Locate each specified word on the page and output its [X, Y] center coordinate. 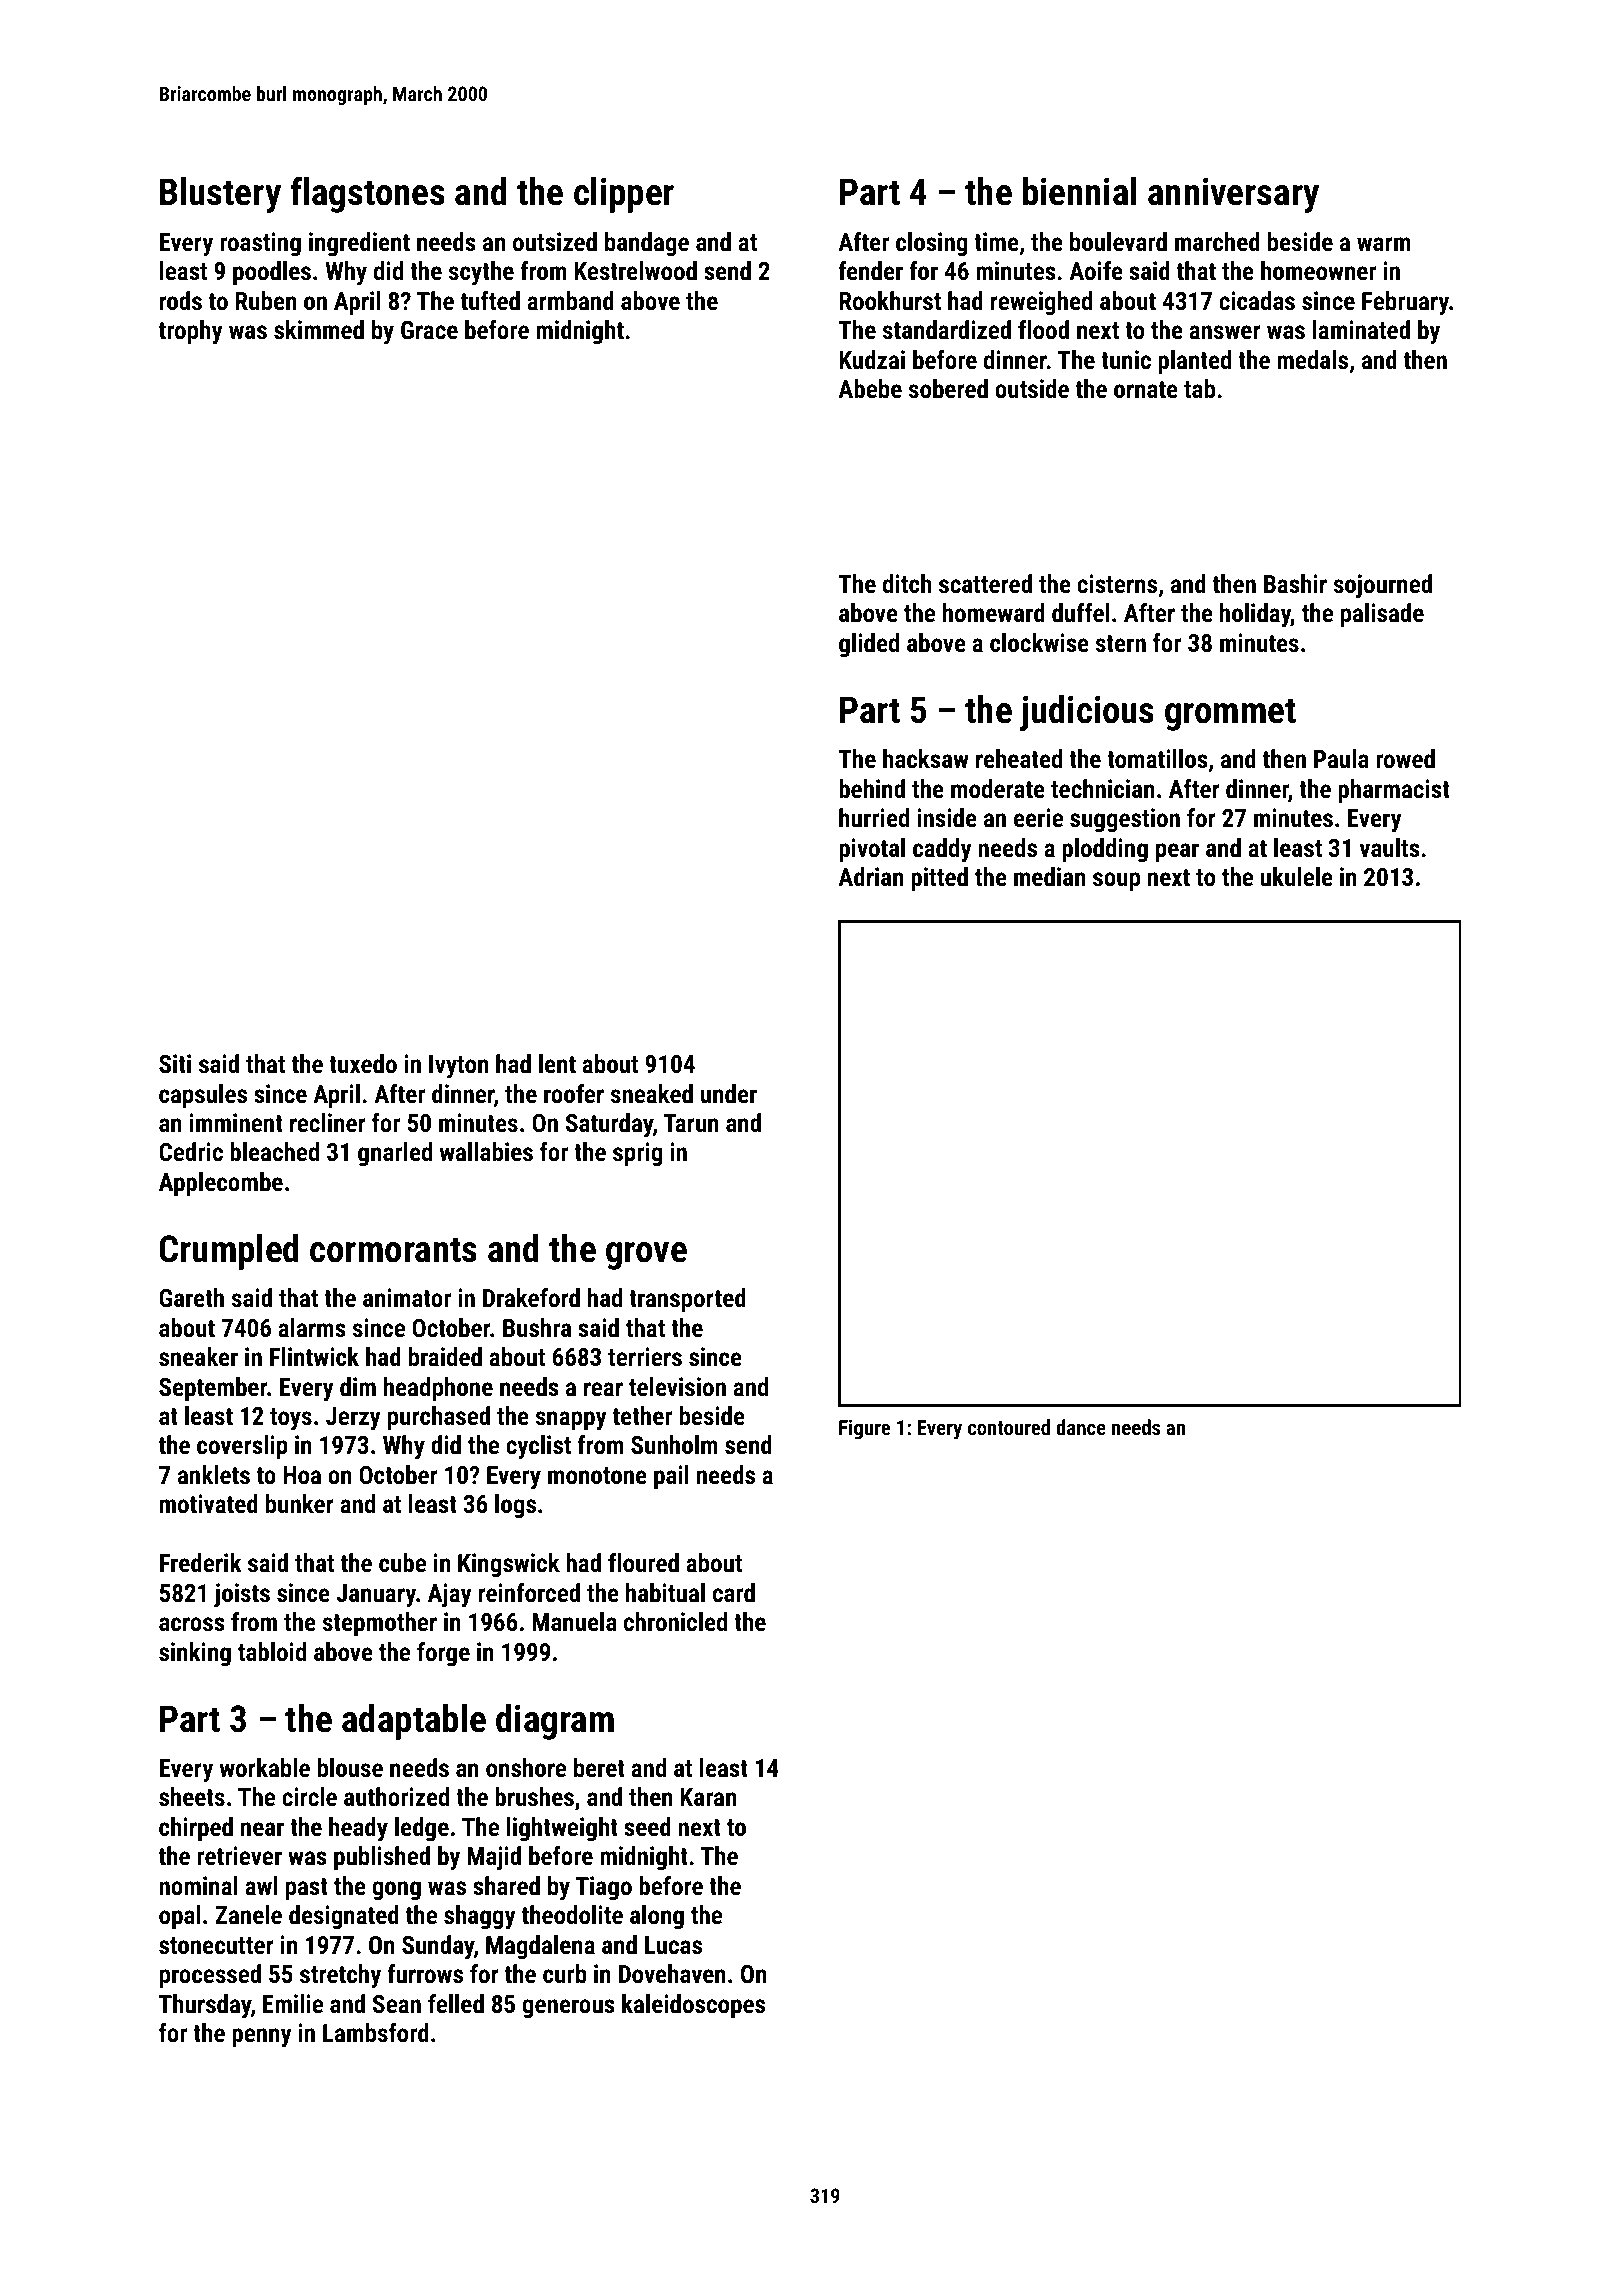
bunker [300, 1503]
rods [181, 300]
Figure [864, 1429]
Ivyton [458, 1067]
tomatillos [1157, 758]
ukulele [1296, 876]
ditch [907, 583]
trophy [191, 332]
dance [1081, 1427]
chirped [196, 1829]
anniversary [1233, 195]
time [996, 241]
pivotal [872, 850]
